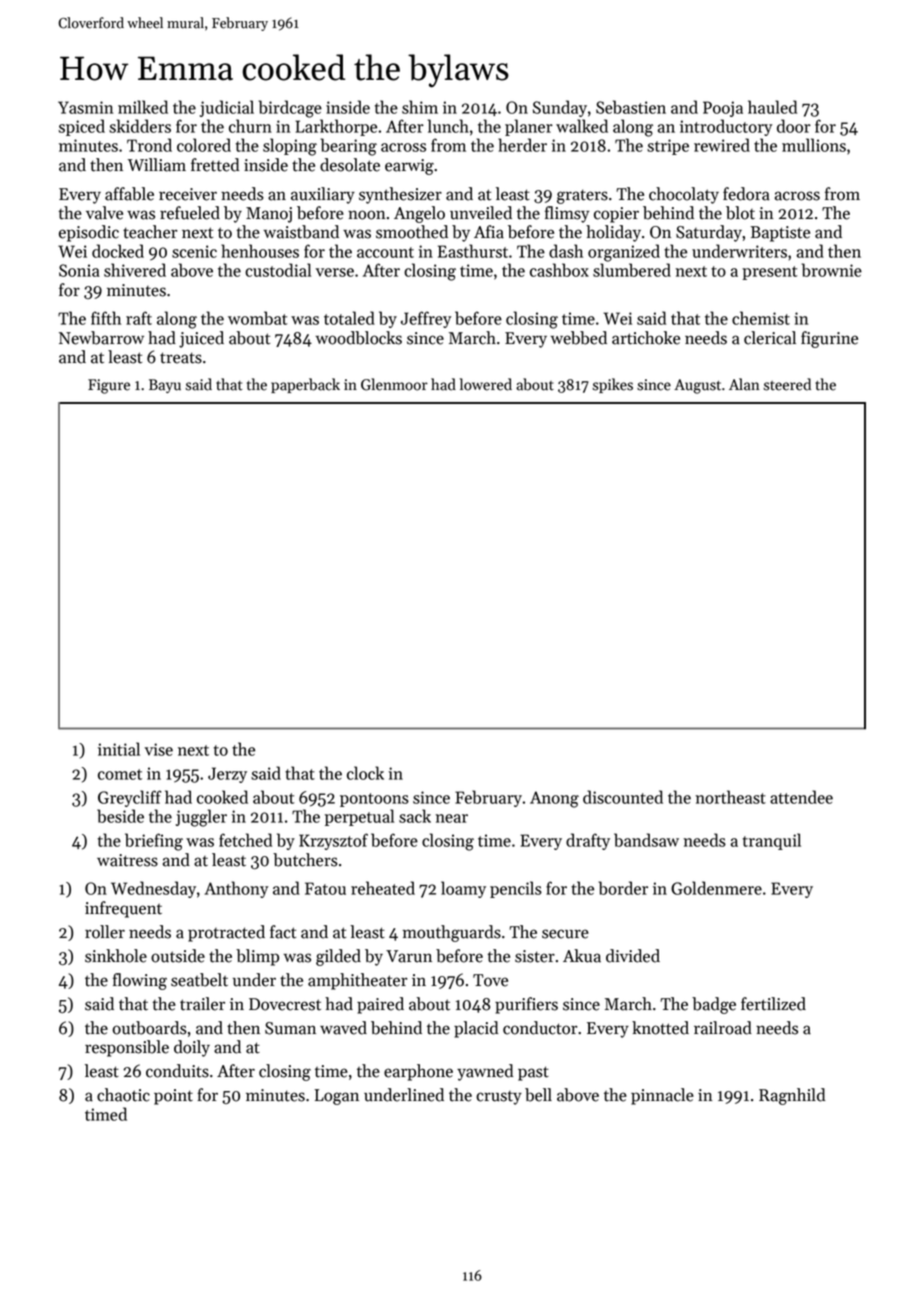 Image resolution: width=924 pixels, height=1308 pixels. I want to click on paperback, so click(305, 385).
